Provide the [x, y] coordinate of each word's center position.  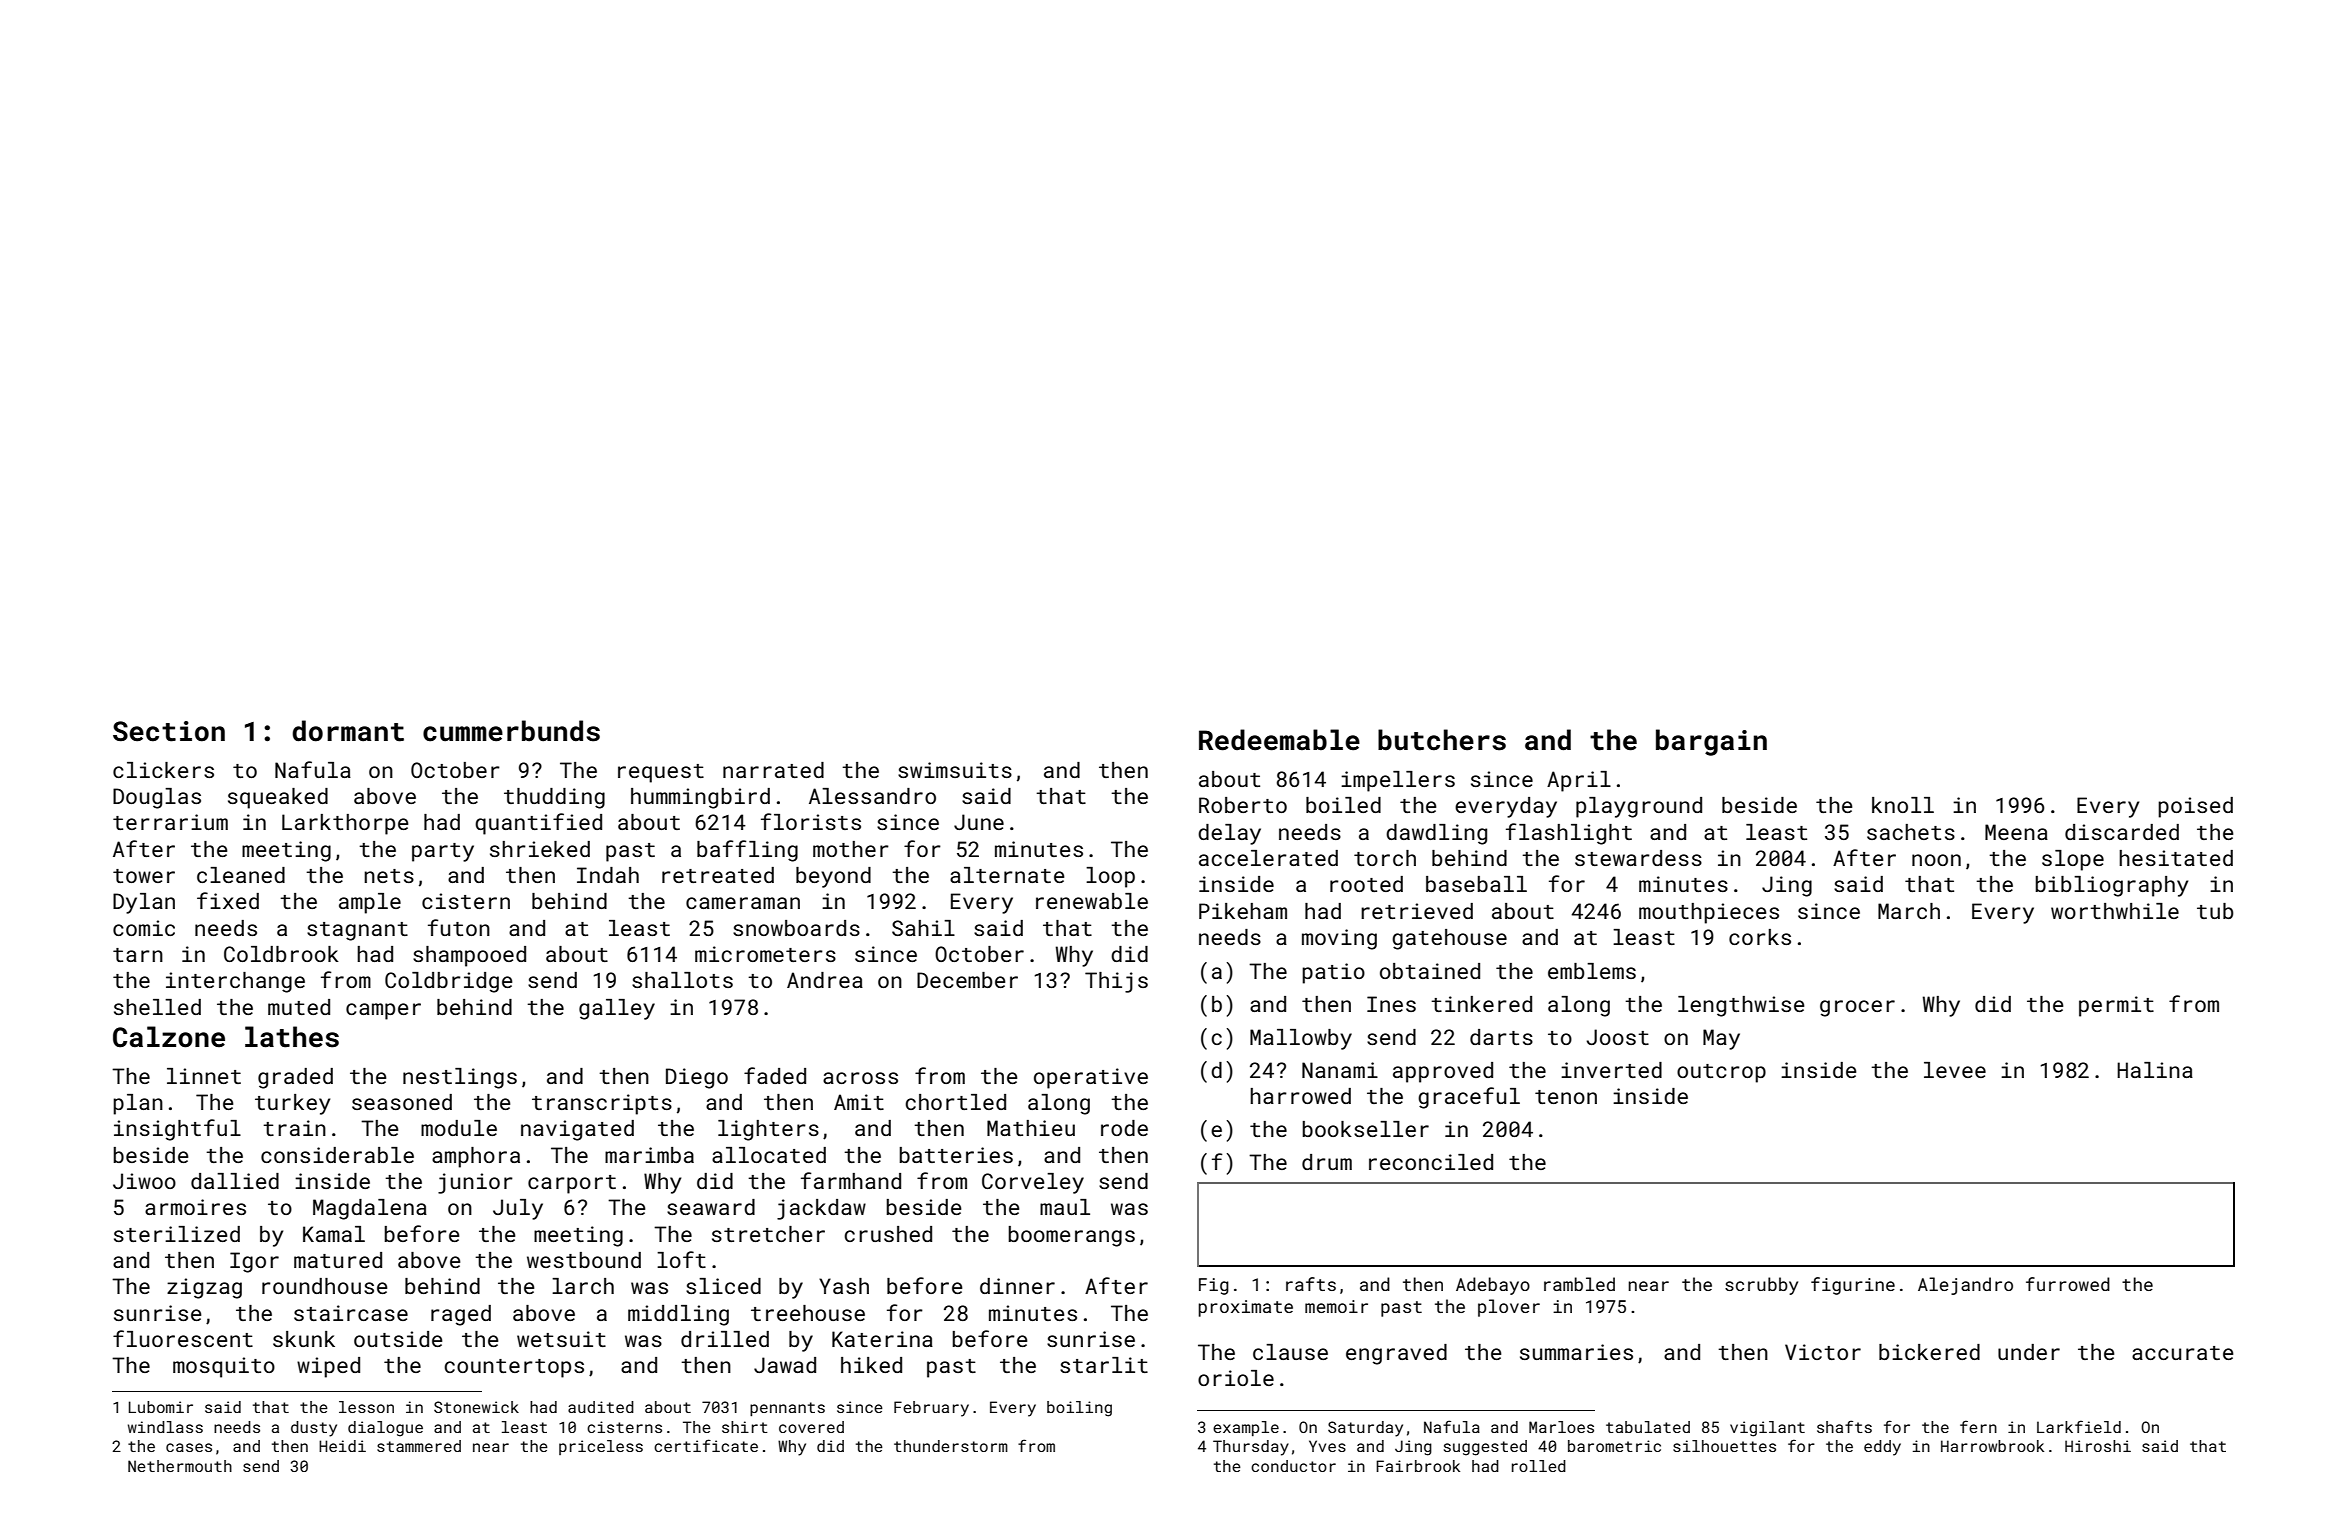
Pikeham [1243, 911]
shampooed [469, 956]
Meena [2016, 832]
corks [1760, 937]
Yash [844, 1286]
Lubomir [161, 1407]
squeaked [278, 798]
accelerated [1268, 858]
